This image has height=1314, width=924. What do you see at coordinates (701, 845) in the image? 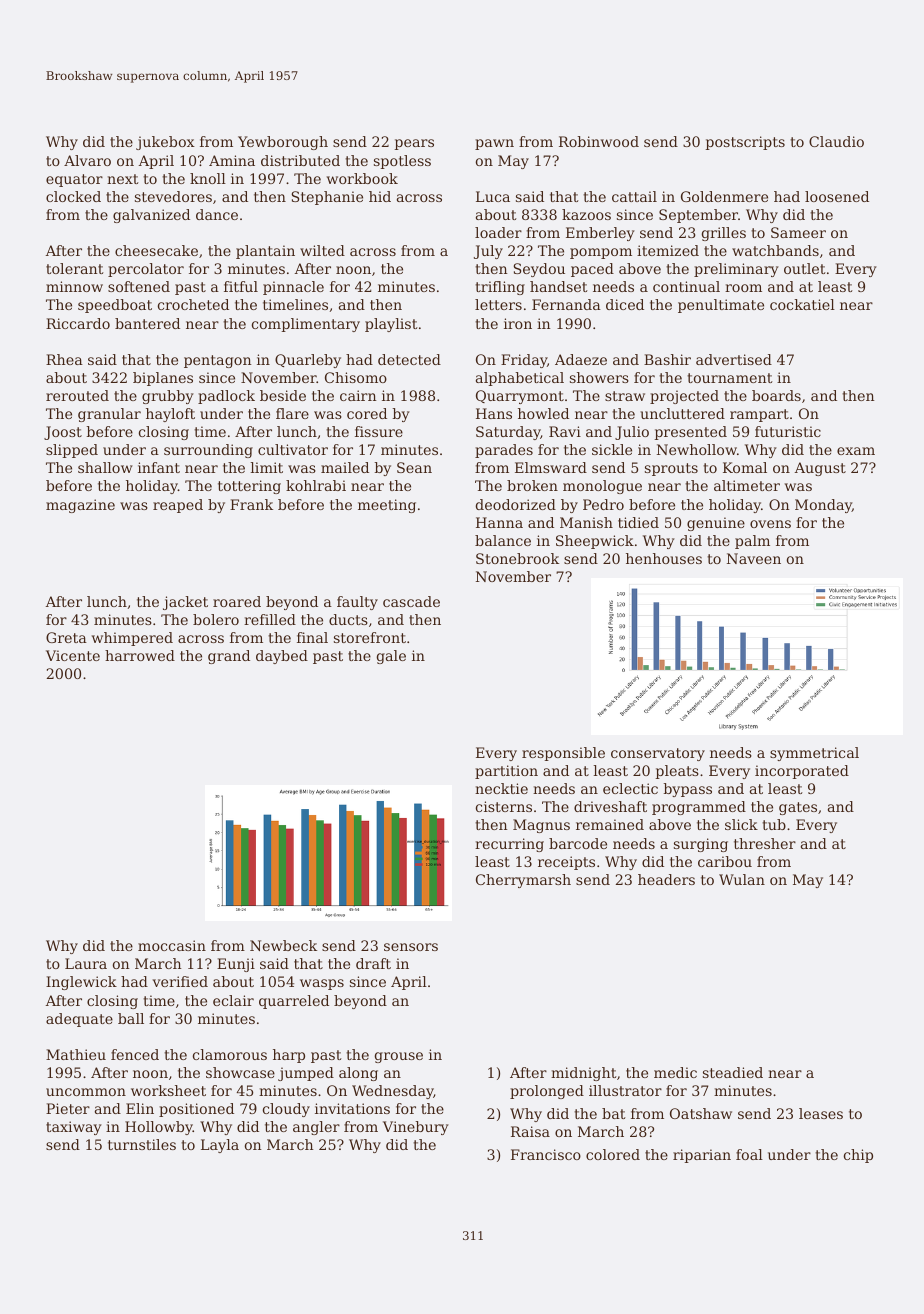
I see `surging` at bounding box center [701, 845].
